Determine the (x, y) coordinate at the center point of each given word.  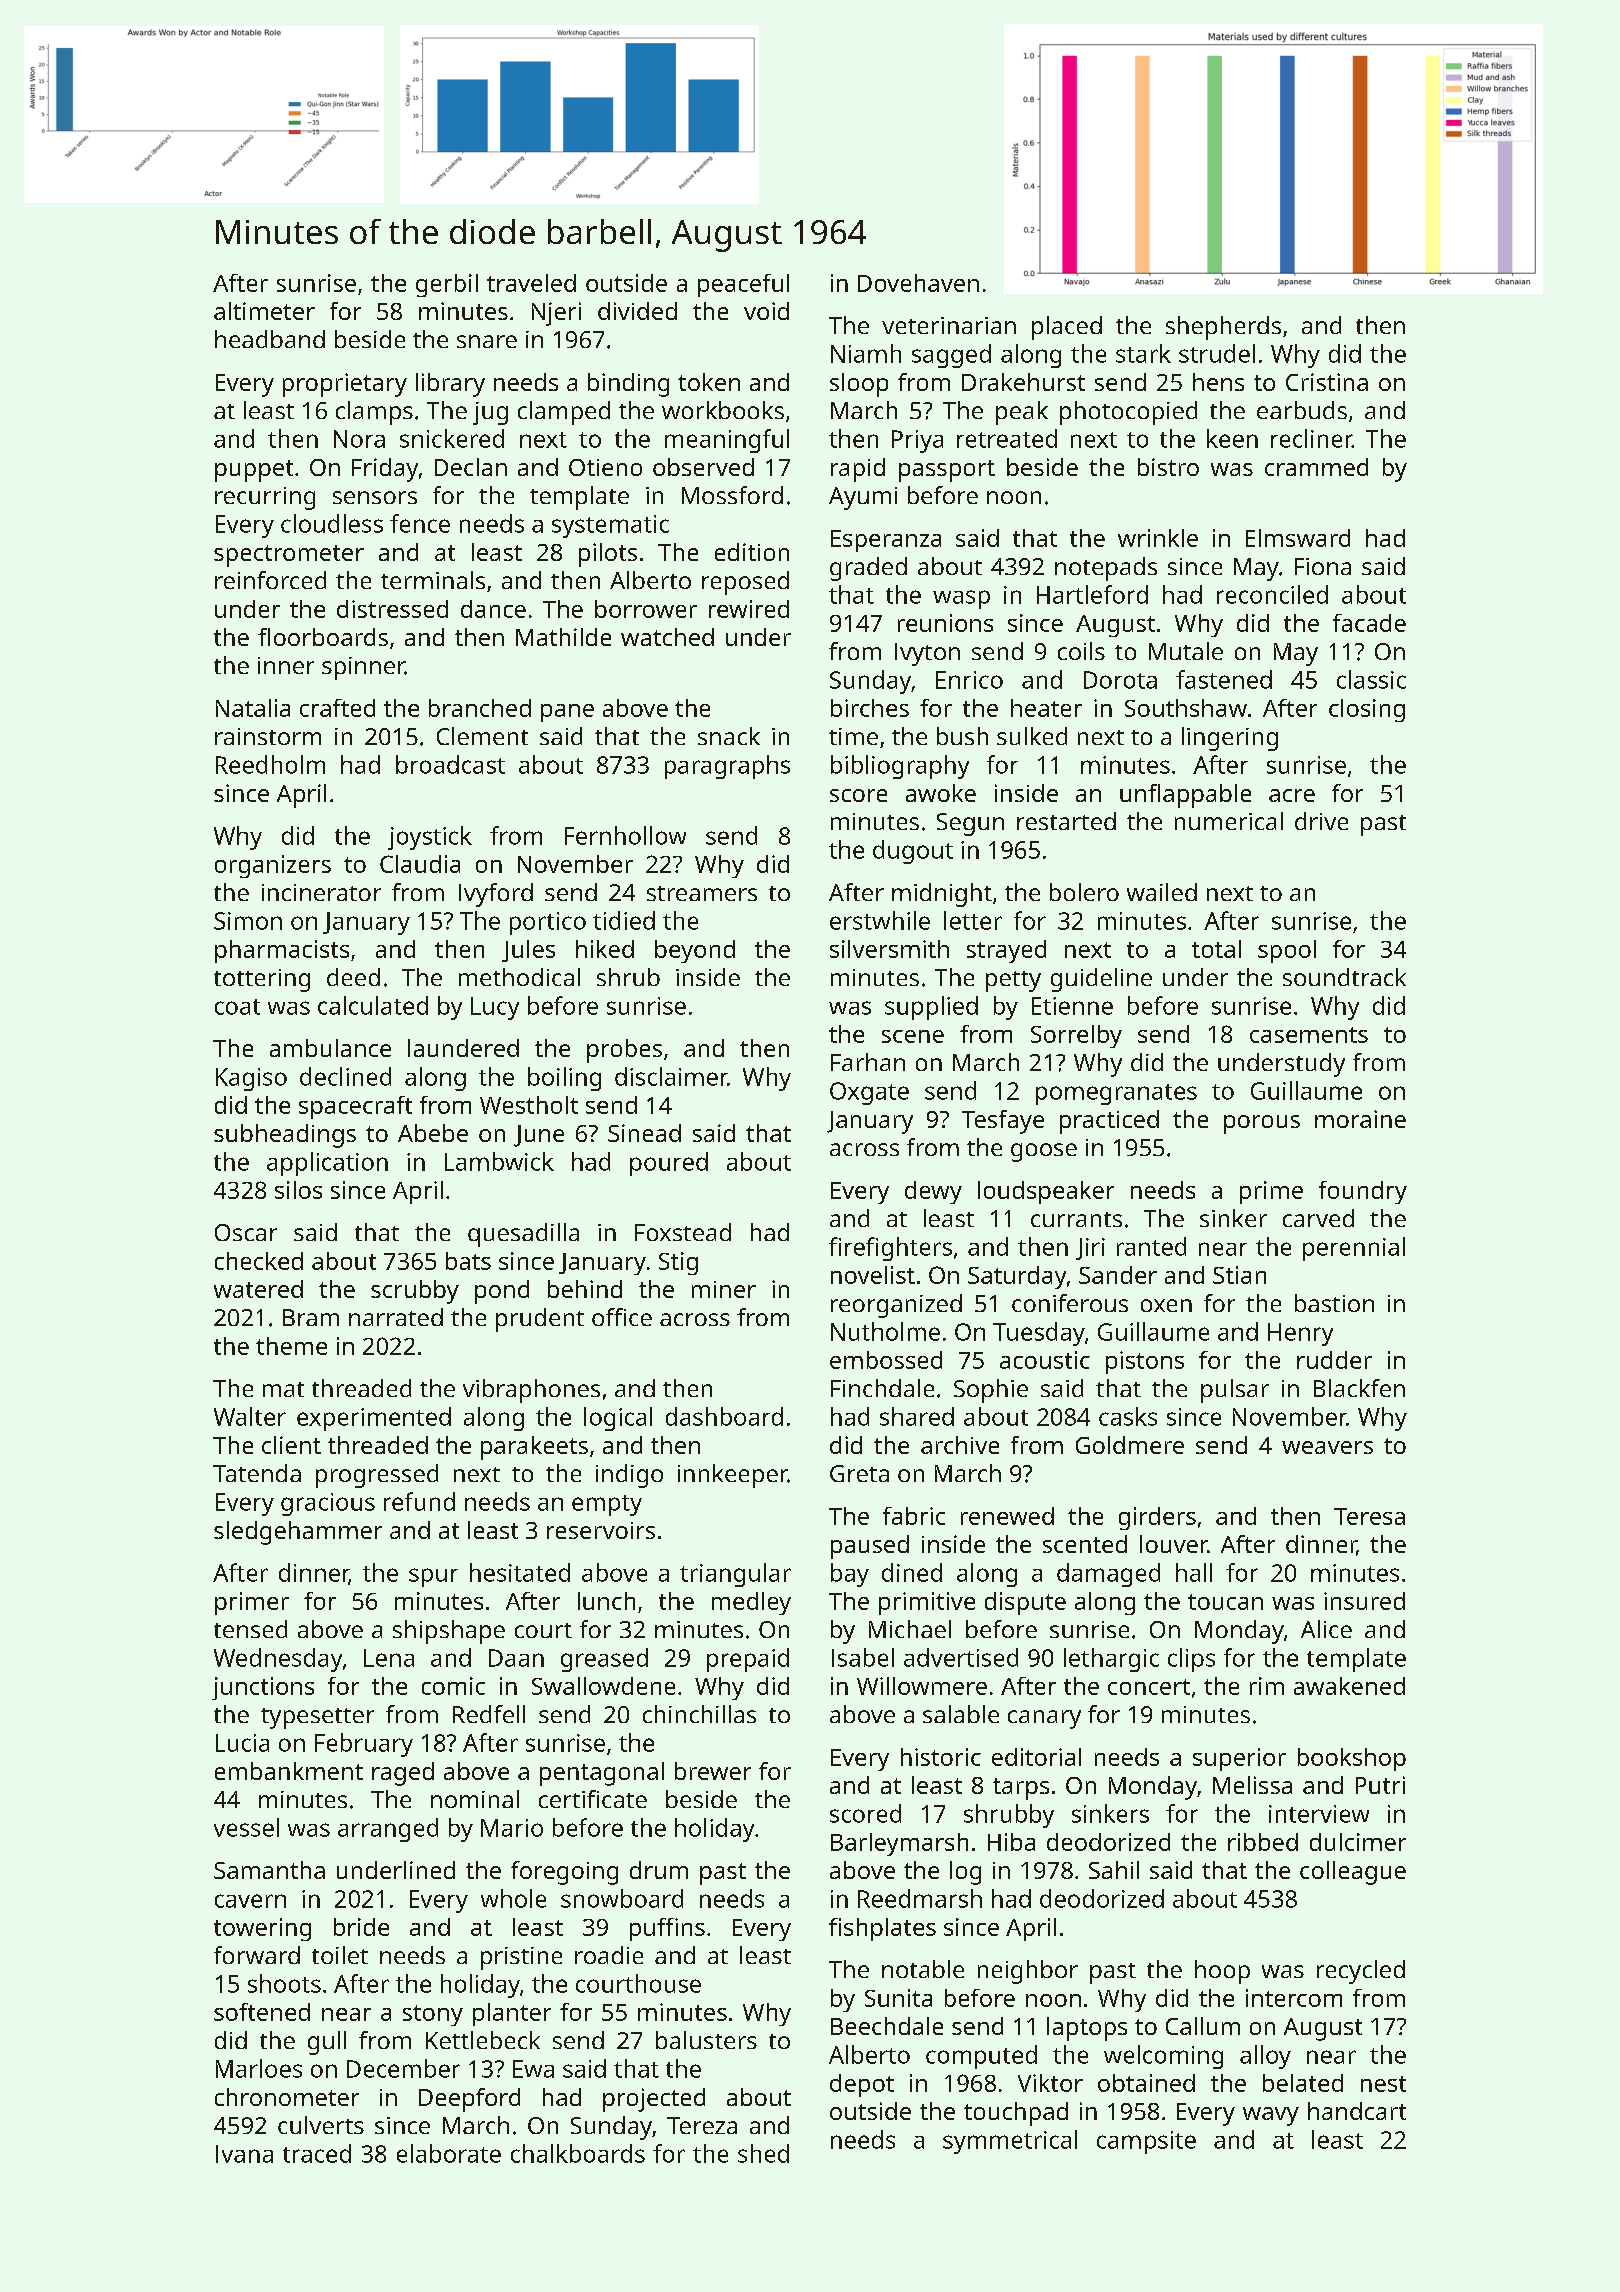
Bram (311, 1317)
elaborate (449, 2153)
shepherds (1223, 328)
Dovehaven (918, 283)
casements (1309, 1035)
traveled (531, 283)
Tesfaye (1003, 1122)
